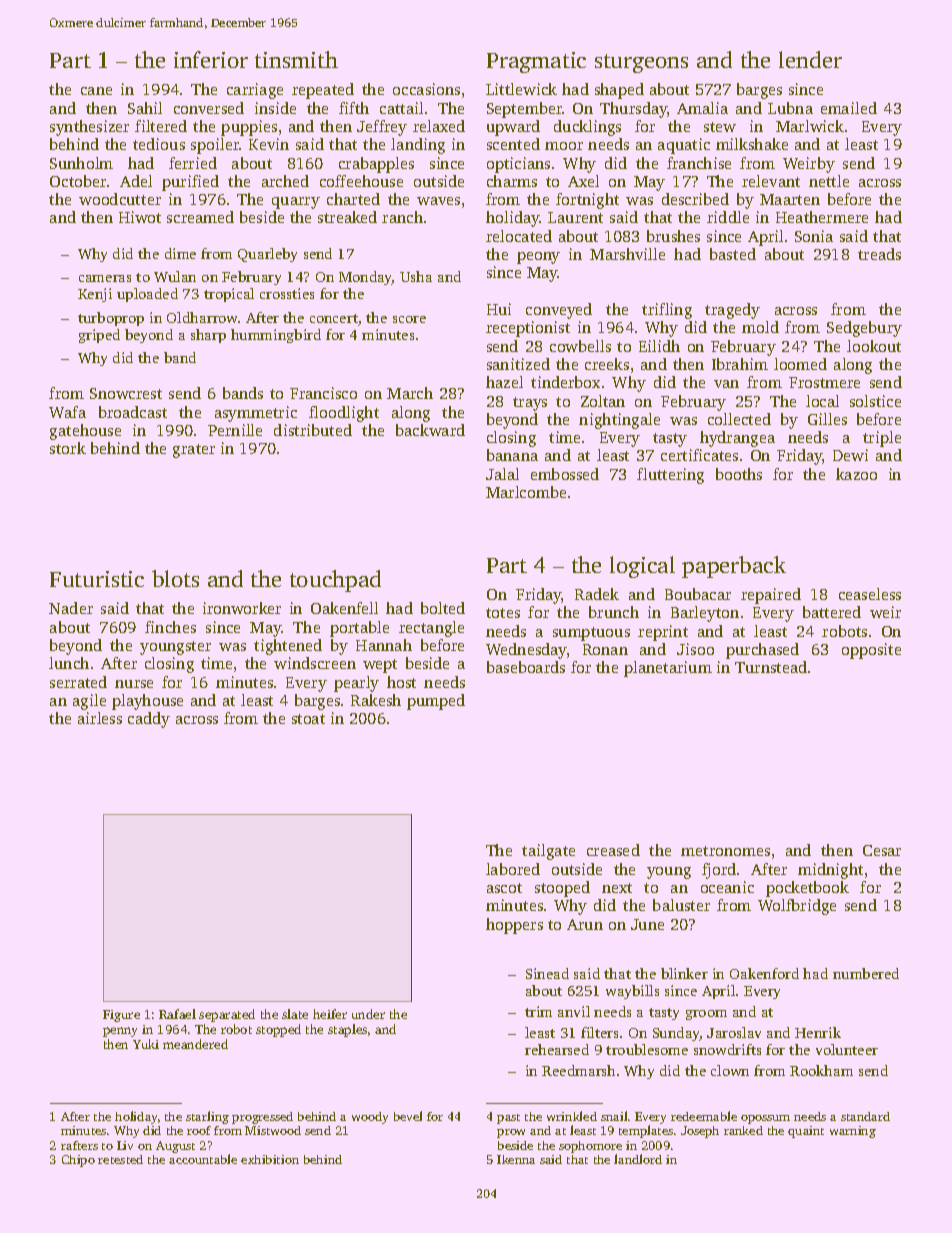  I want to click on Pragmatic, so click(536, 62).
